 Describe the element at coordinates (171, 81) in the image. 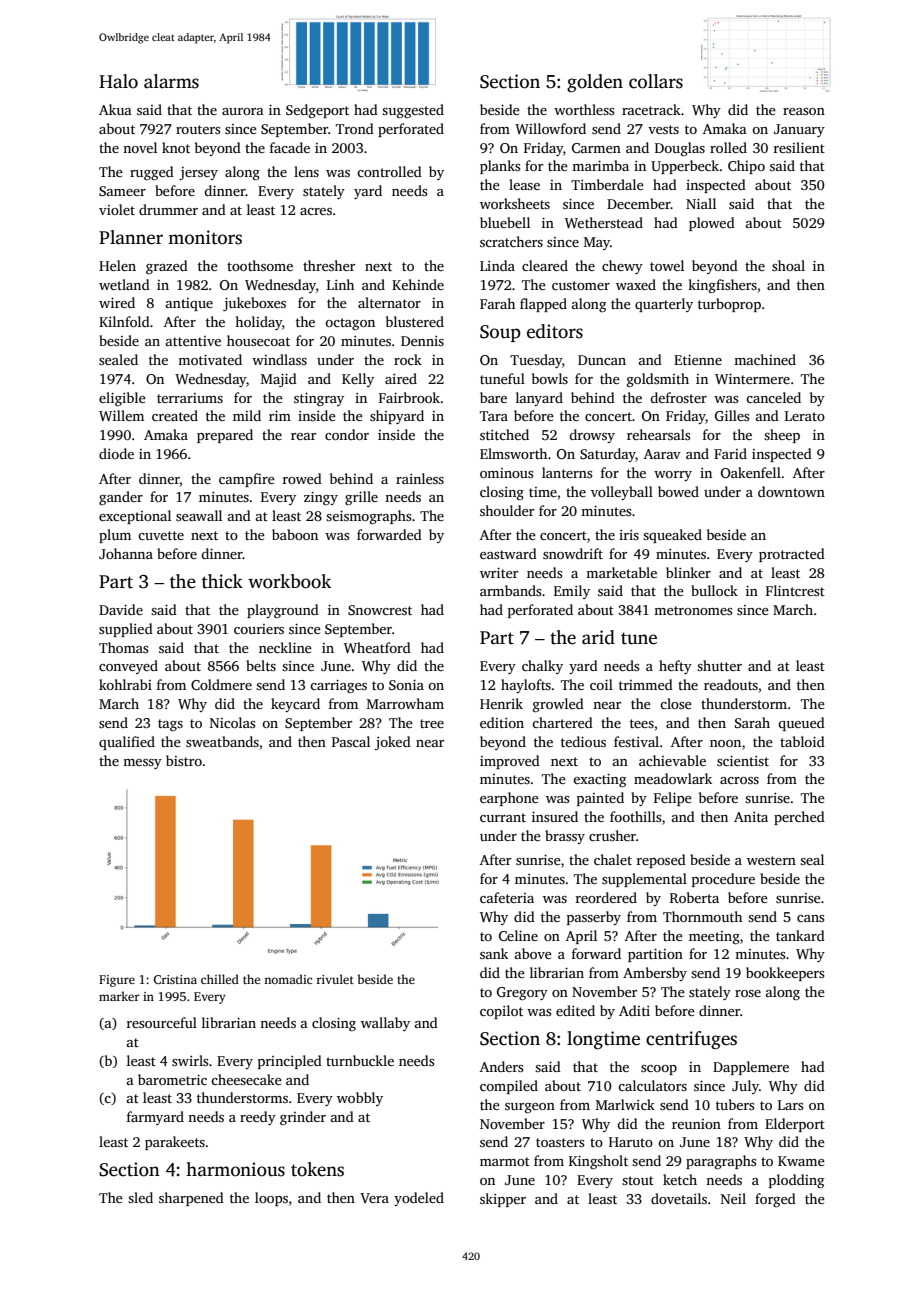

I see `alarms` at that location.
